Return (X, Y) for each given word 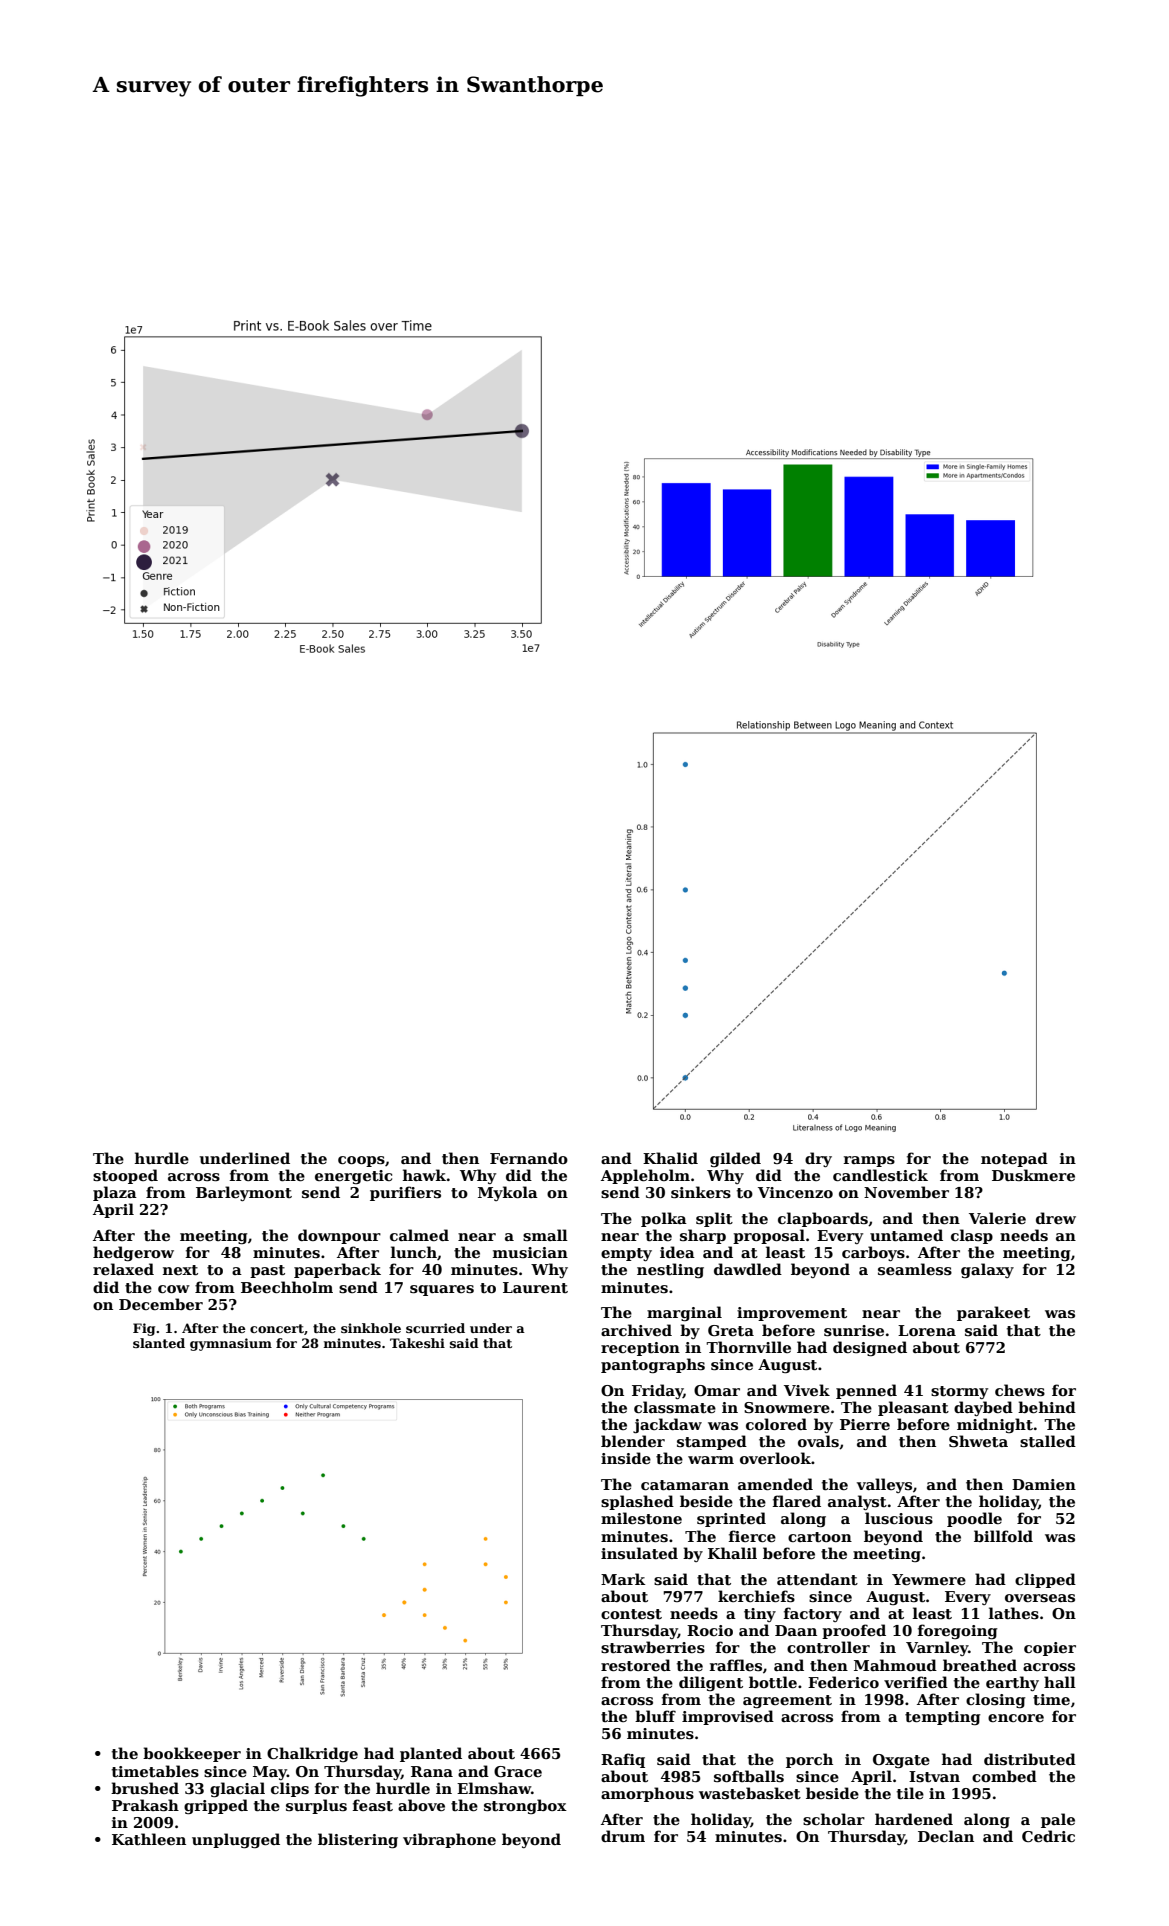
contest (631, 1614)
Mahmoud (895, 1665)
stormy (959, 1392)
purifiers (405, 1193)
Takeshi (417, 1343)
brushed (145, 1788)
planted (431, 1754)
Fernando (529, 1158)
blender (633, 1441)
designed (870, 1348)
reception (640, 1349)
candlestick (880, 1175)
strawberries (653, 1647)
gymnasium (231, 1344)
